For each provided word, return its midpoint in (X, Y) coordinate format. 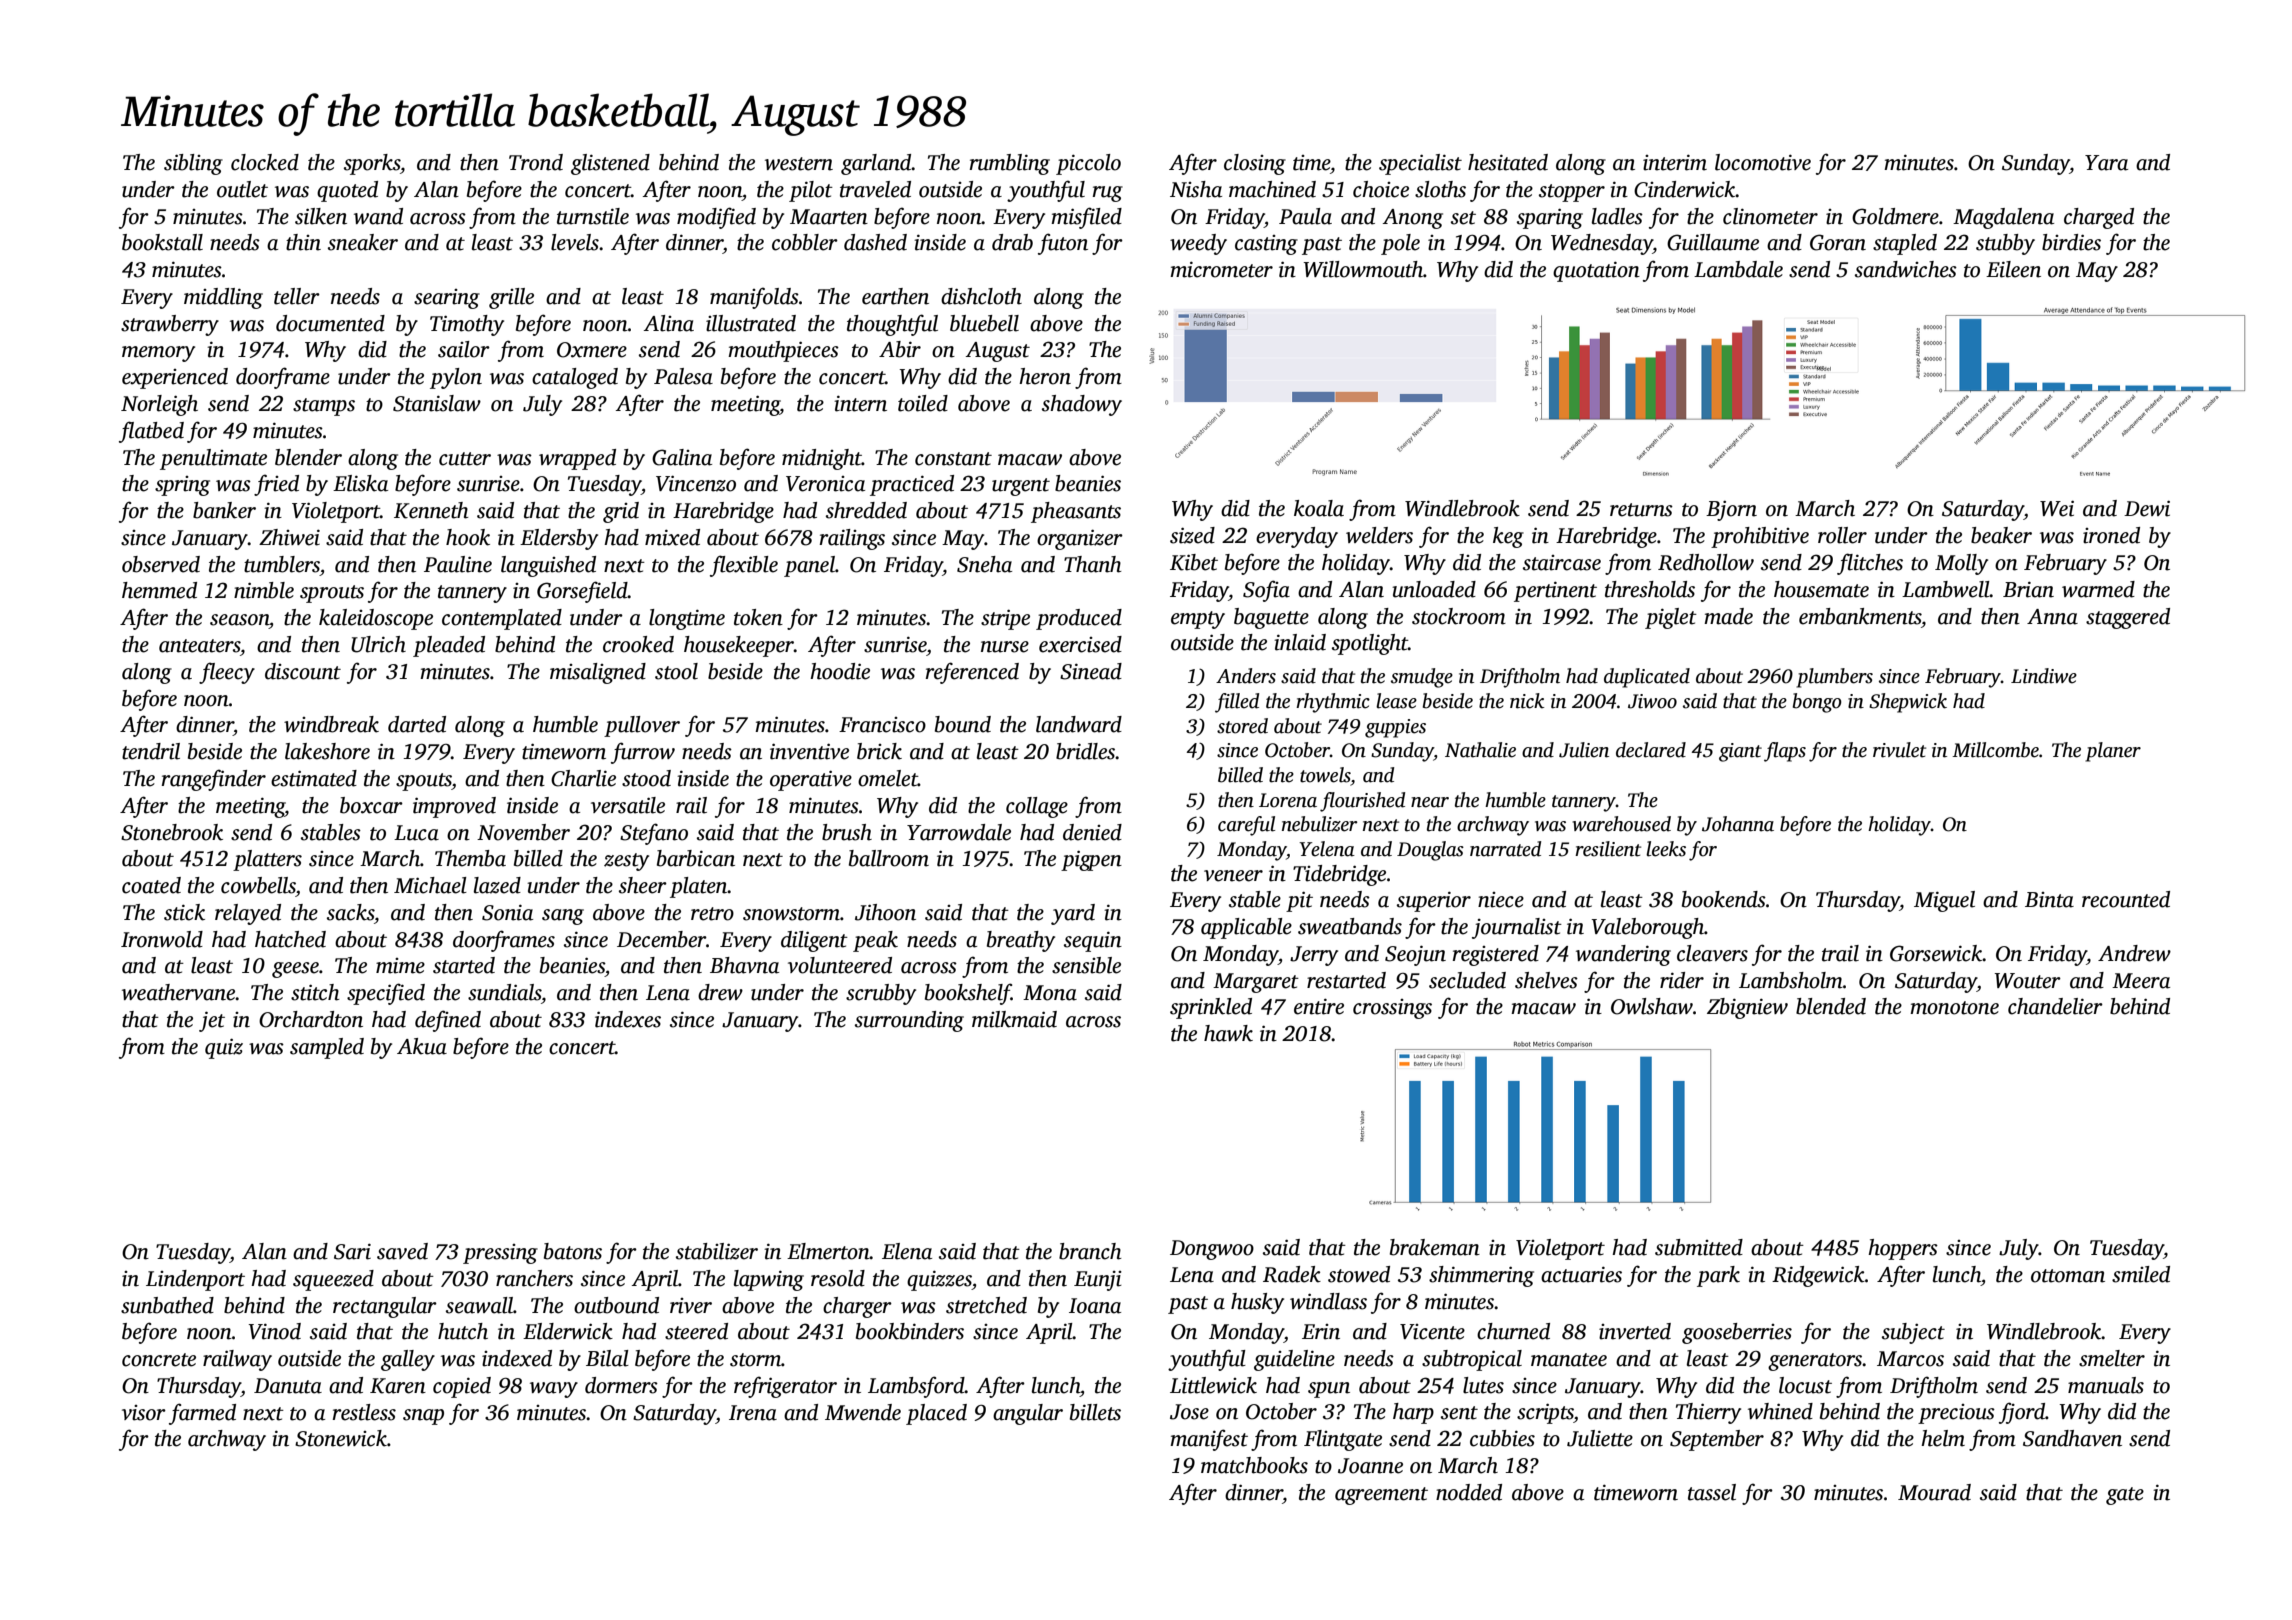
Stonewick (341, 1438)
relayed (248, 914)
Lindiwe (2044, 676)
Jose (1189, 1412)
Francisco (882, 725)
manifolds (754, 298)
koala (1319, 508)
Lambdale (1738, 269)
